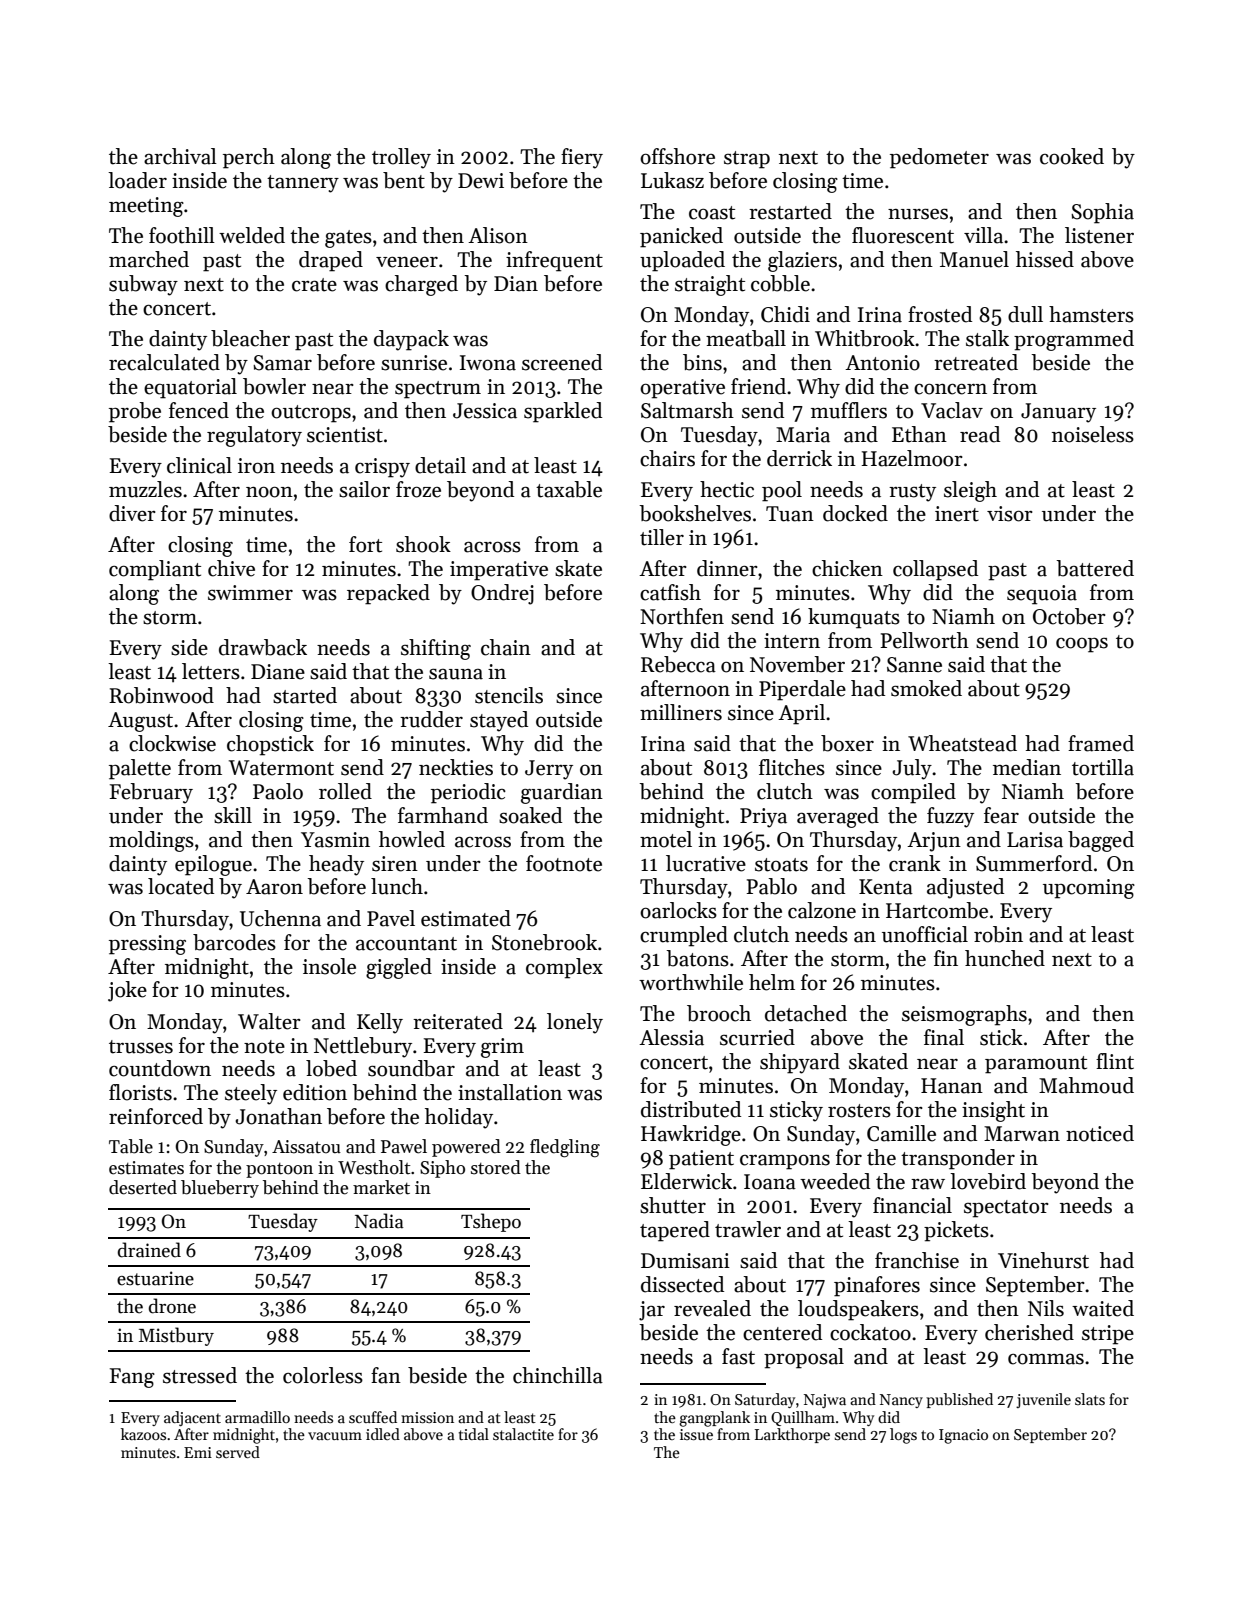 The width and height of the screenshot is (1243, 1609). What do you see at coordinates (1101, 743) in the screenshot?
I see `framed` at bounding box center [1101, 743].
